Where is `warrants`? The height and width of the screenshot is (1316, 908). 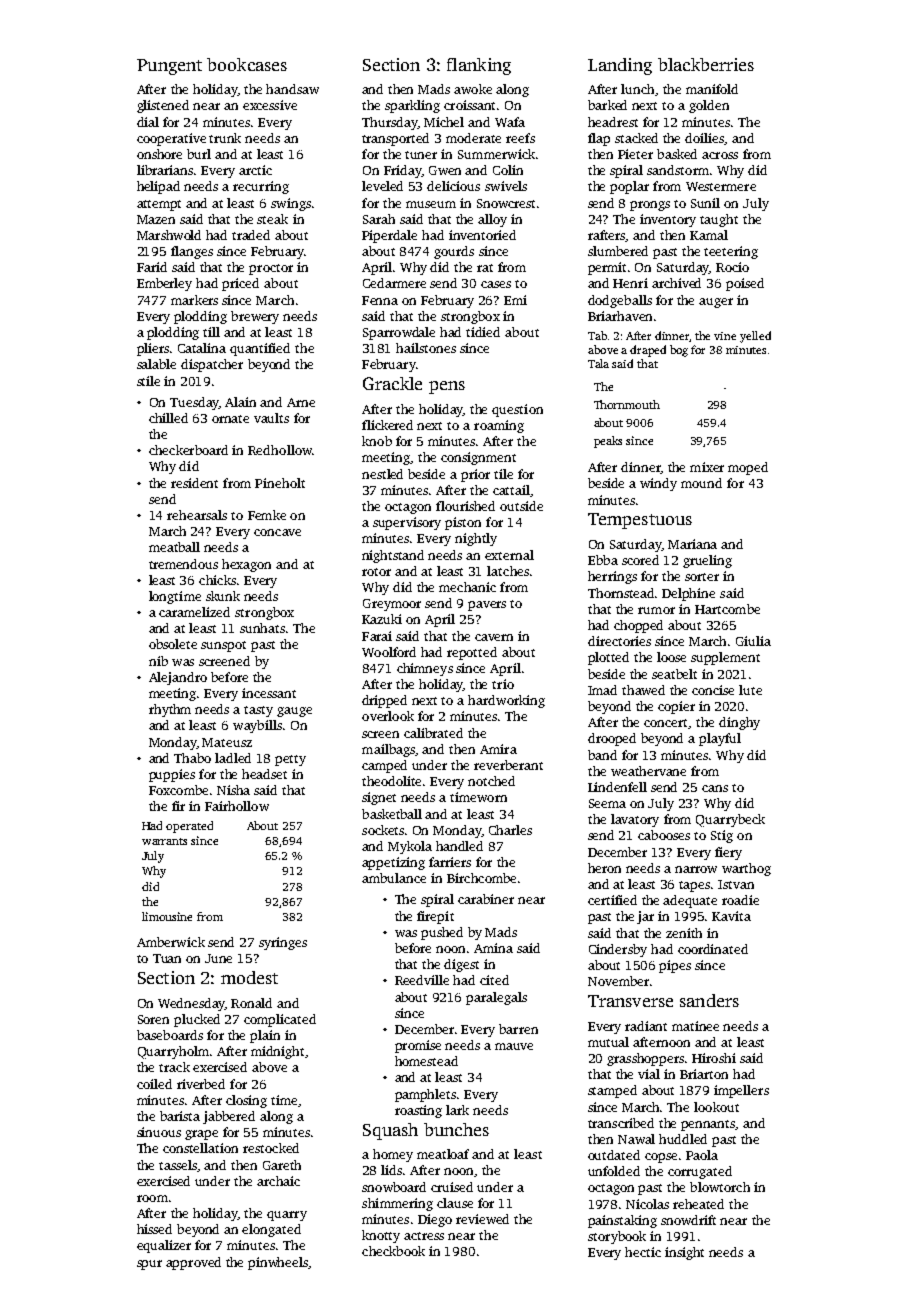 warrants is located at coordinates (164, 841).
